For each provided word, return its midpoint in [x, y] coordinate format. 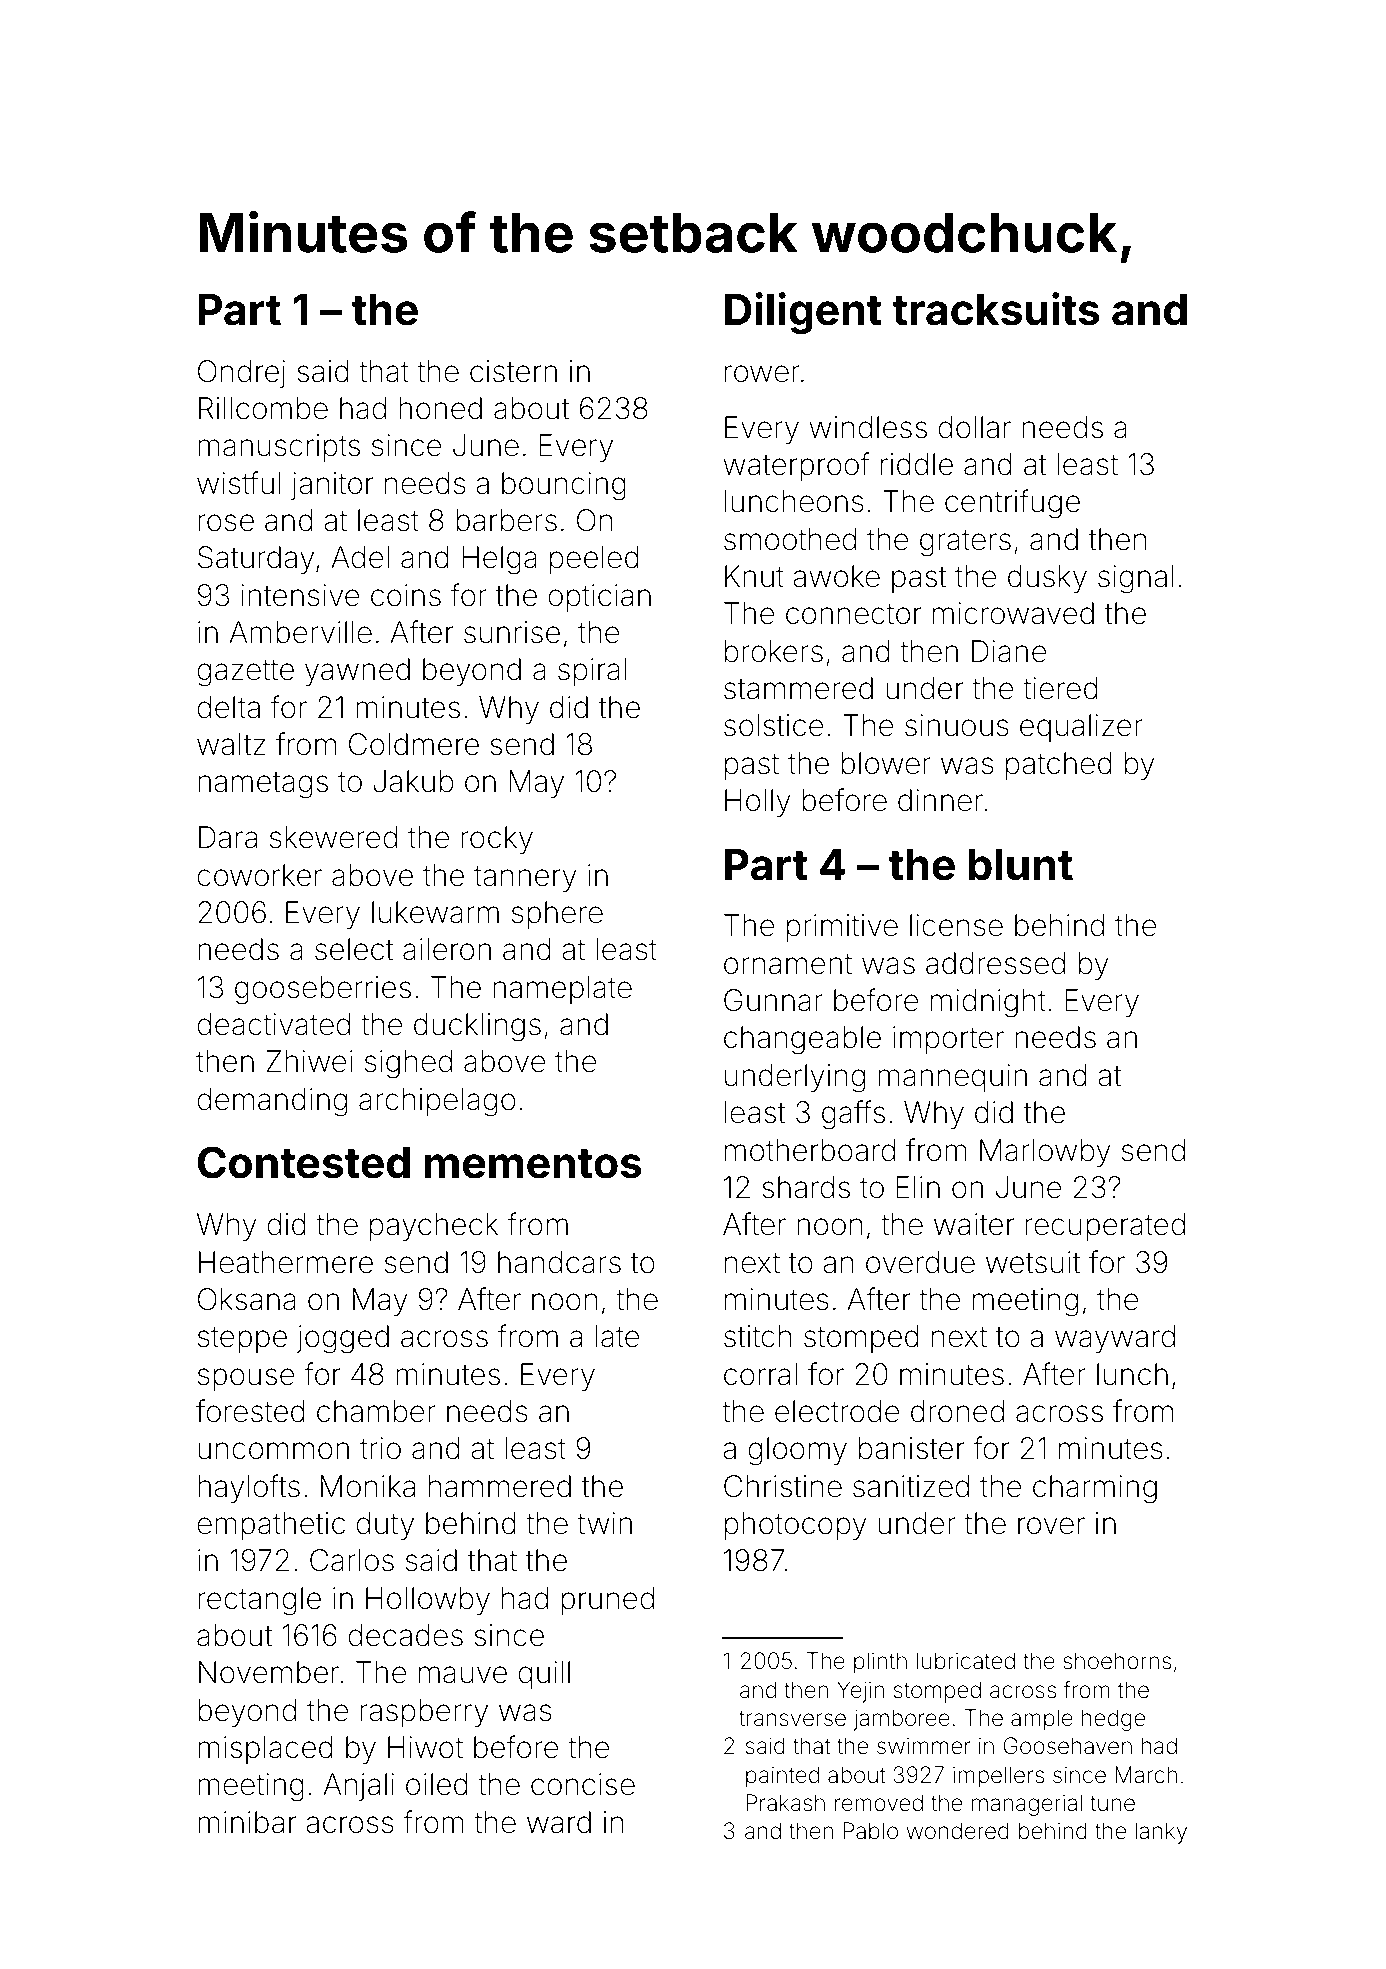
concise [583, 1784]
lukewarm [435, 912]
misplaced [265, 1750]
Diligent [803, 313]
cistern [513, 371]
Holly [758, 803]
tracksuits [996, 309]
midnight [988, 1003]
